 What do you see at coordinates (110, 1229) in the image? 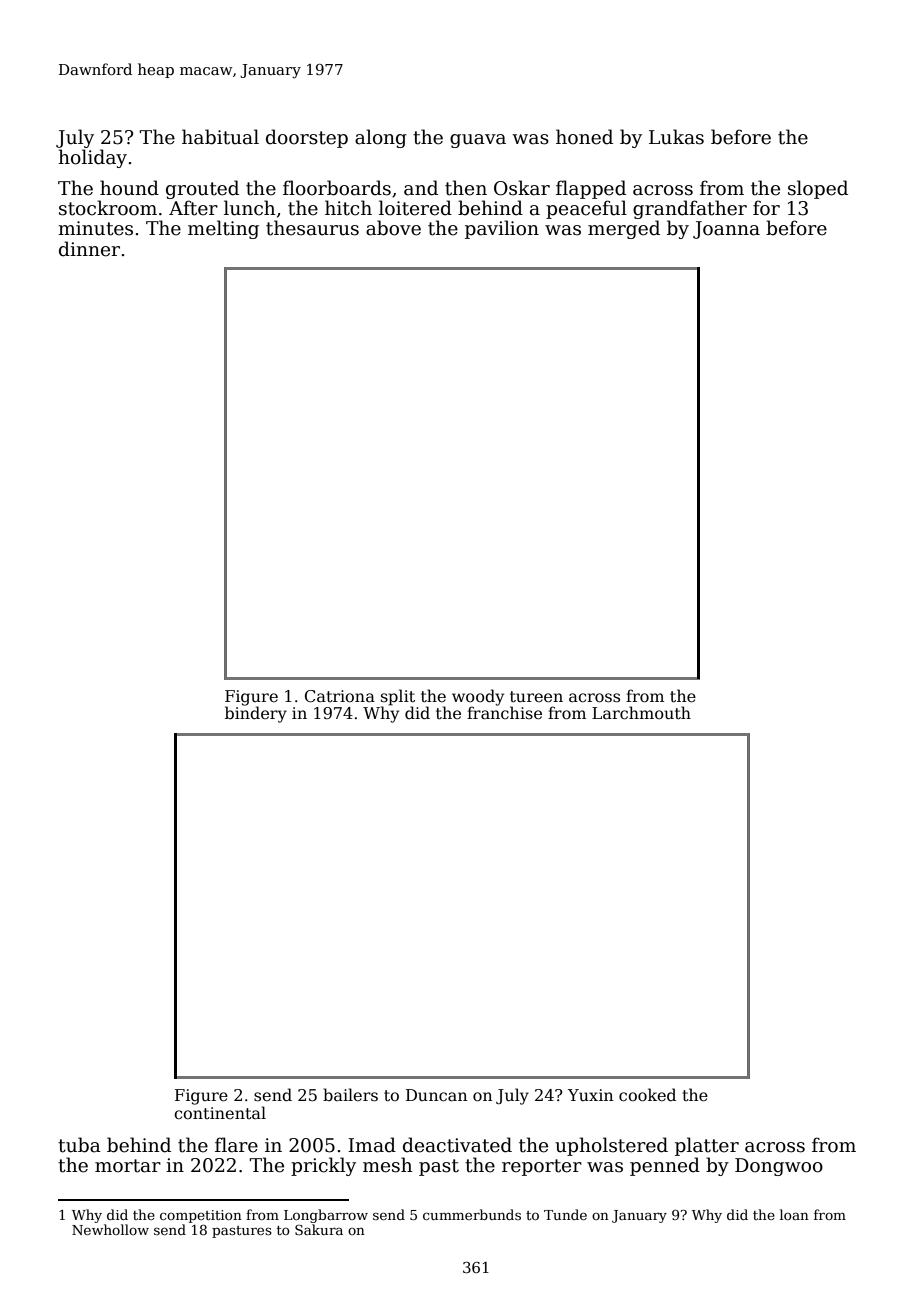
I see `Newhollow` at bounding box center [110, 1229].
